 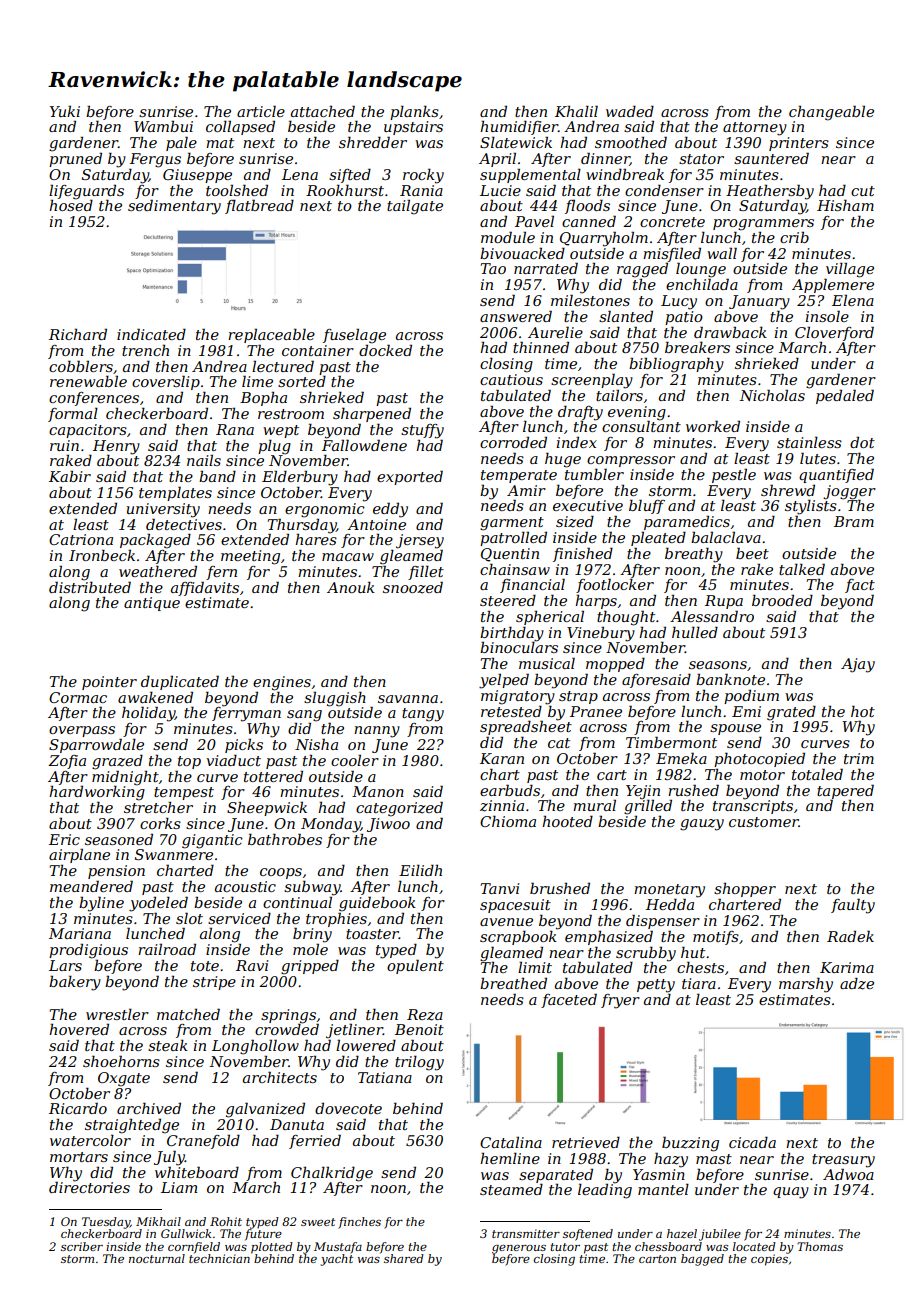 What do you see at coordinates (419, 1063) in the image?
I see `trilogy` at bounding box center [419, 1063].
